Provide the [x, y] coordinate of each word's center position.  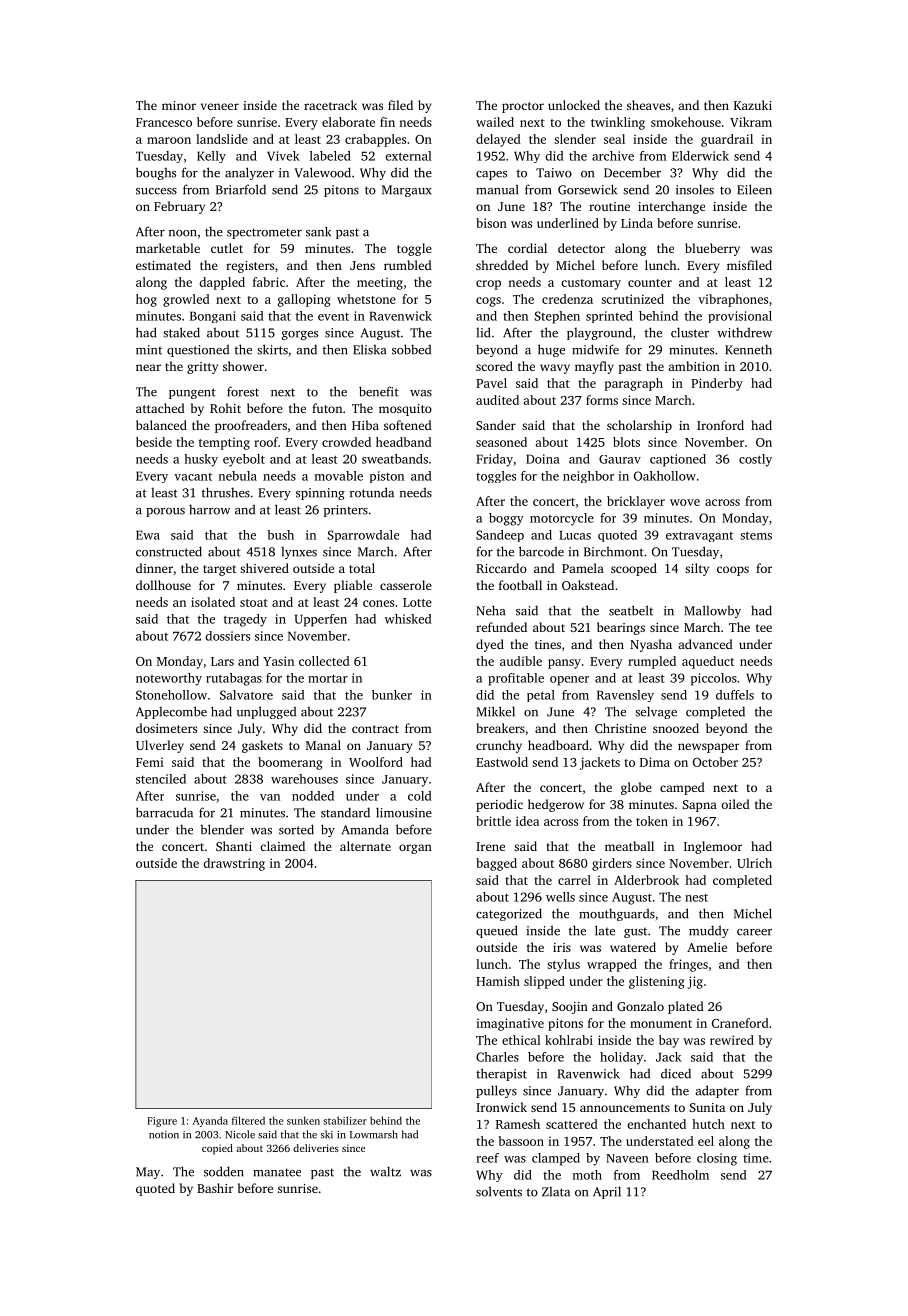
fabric [269, 282]
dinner [154, 568]
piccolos [714, 679]
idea [527, 821]
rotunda [372, 492]
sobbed [411, 349]
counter [650, 283]
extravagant [699, 537]
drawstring [234, 864]
